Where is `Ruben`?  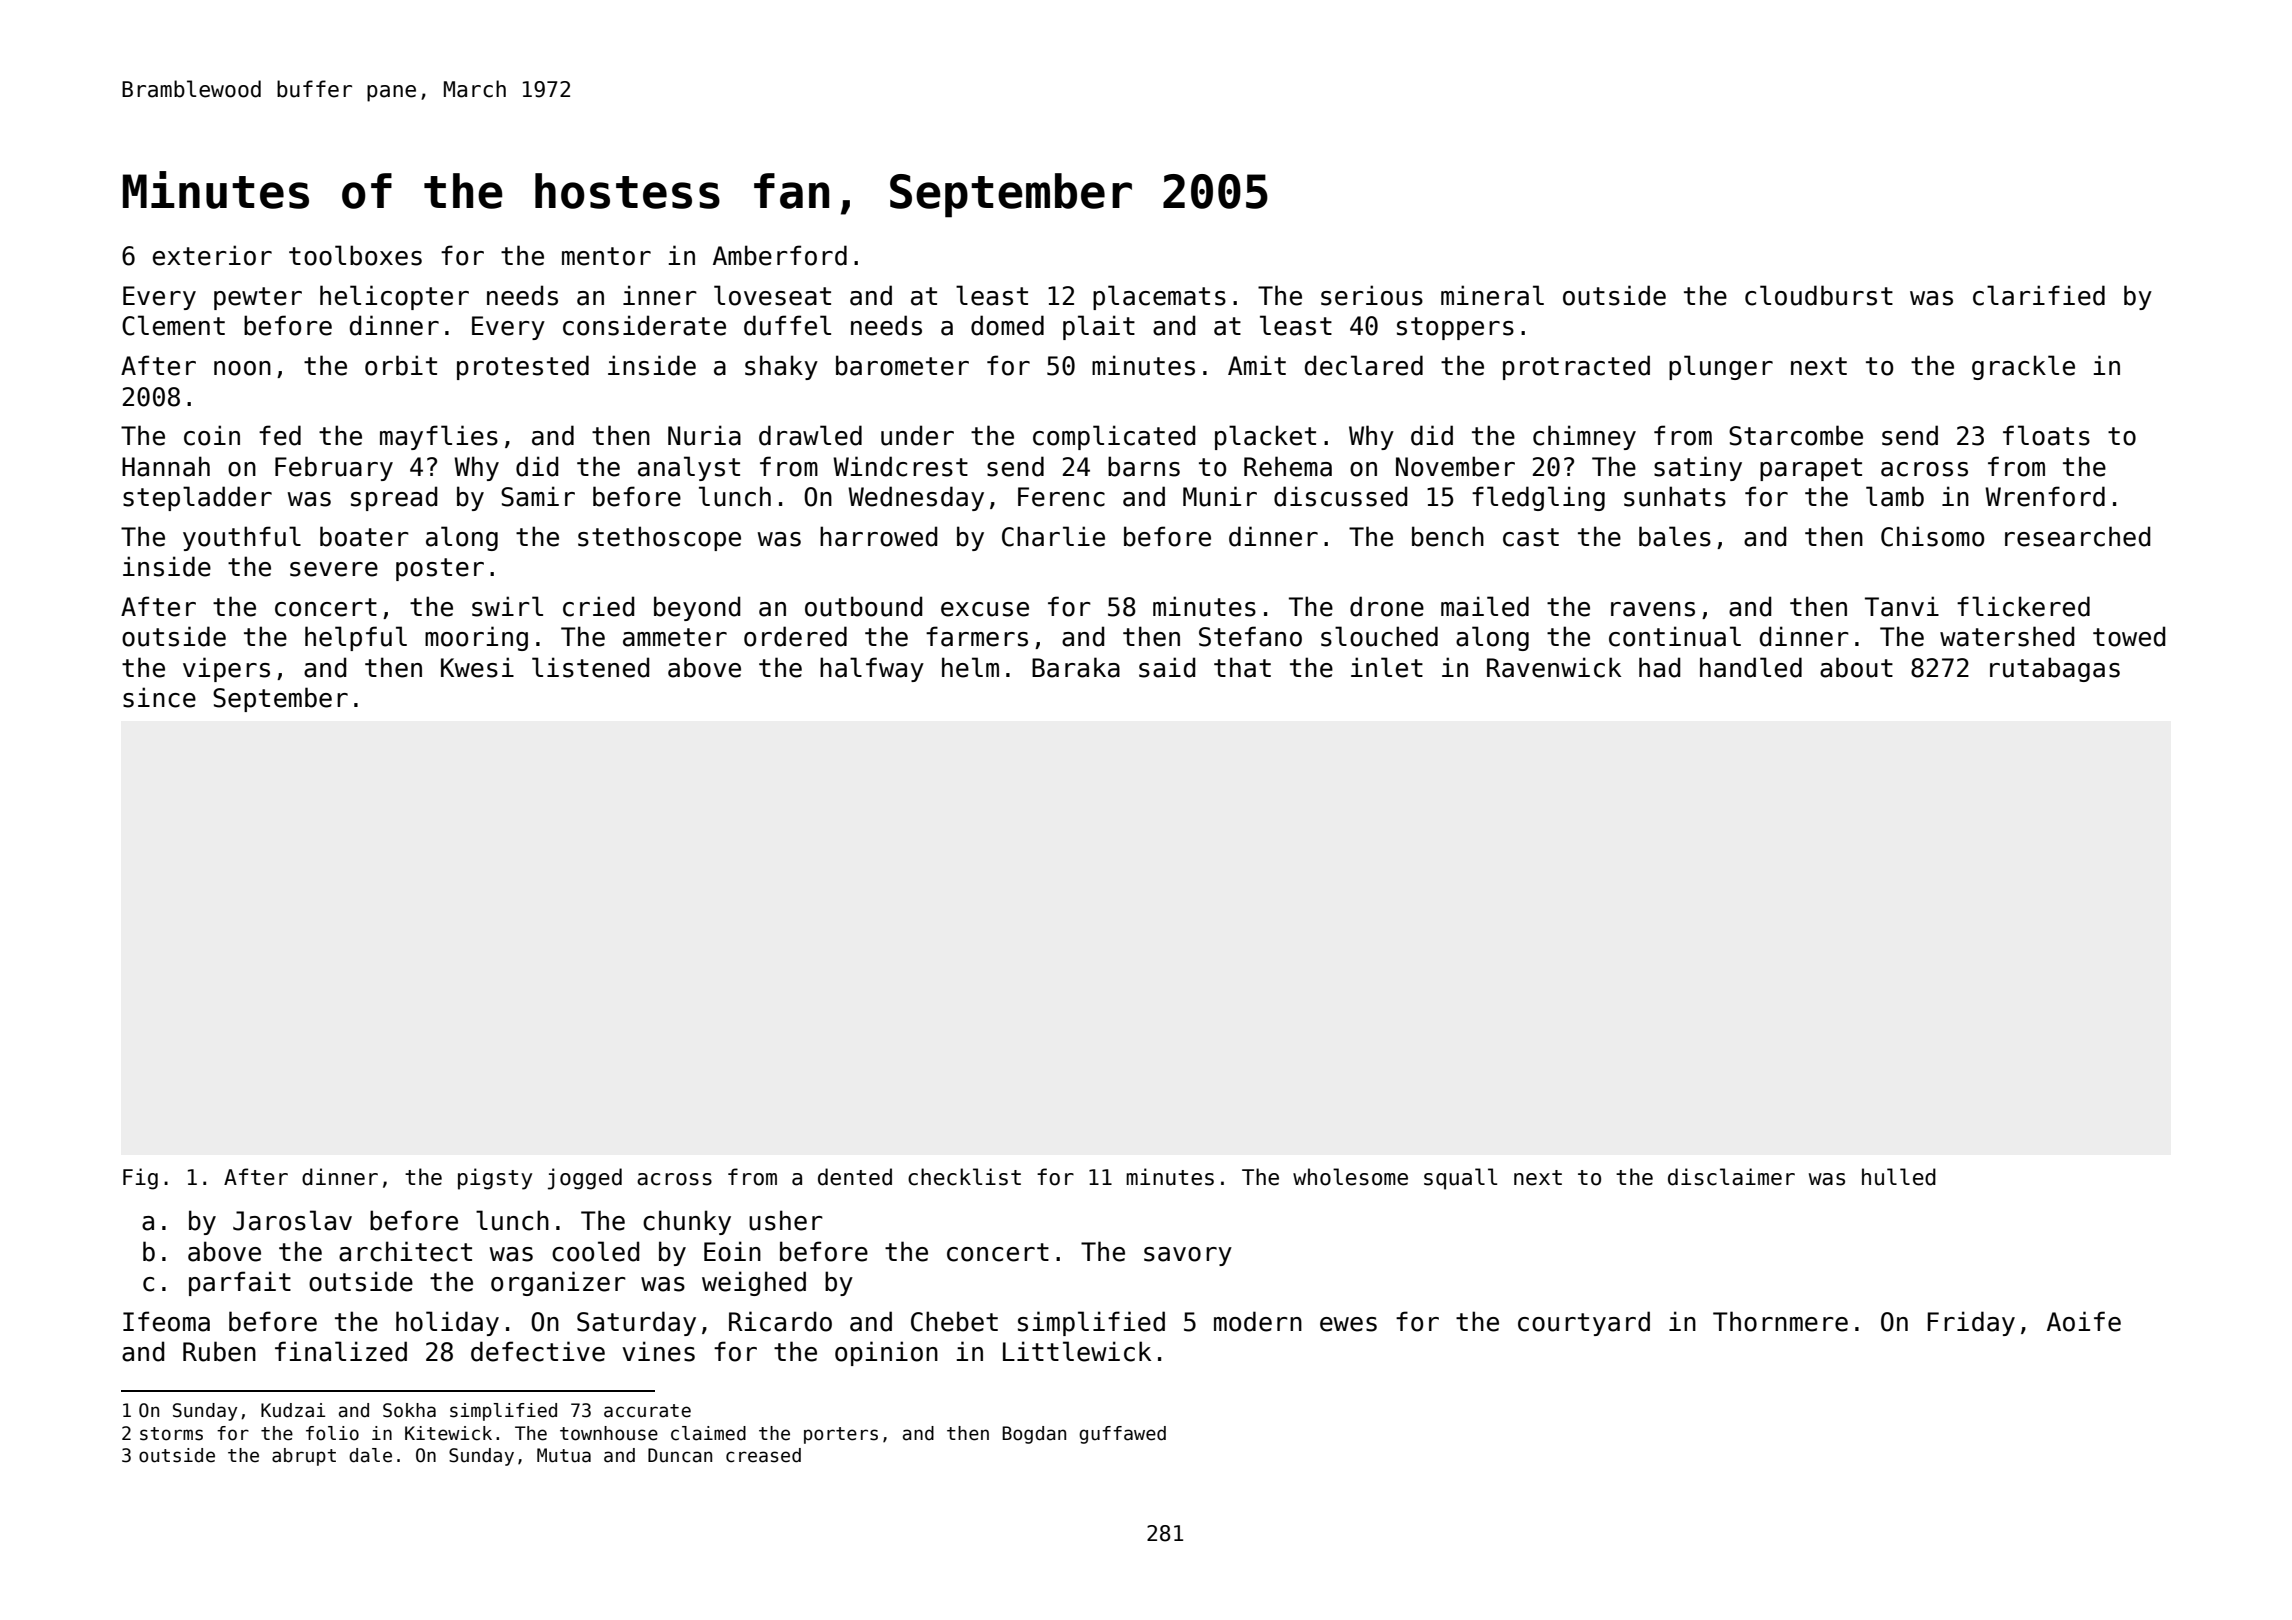
Ruben is located at coordinates (219, 1351).
